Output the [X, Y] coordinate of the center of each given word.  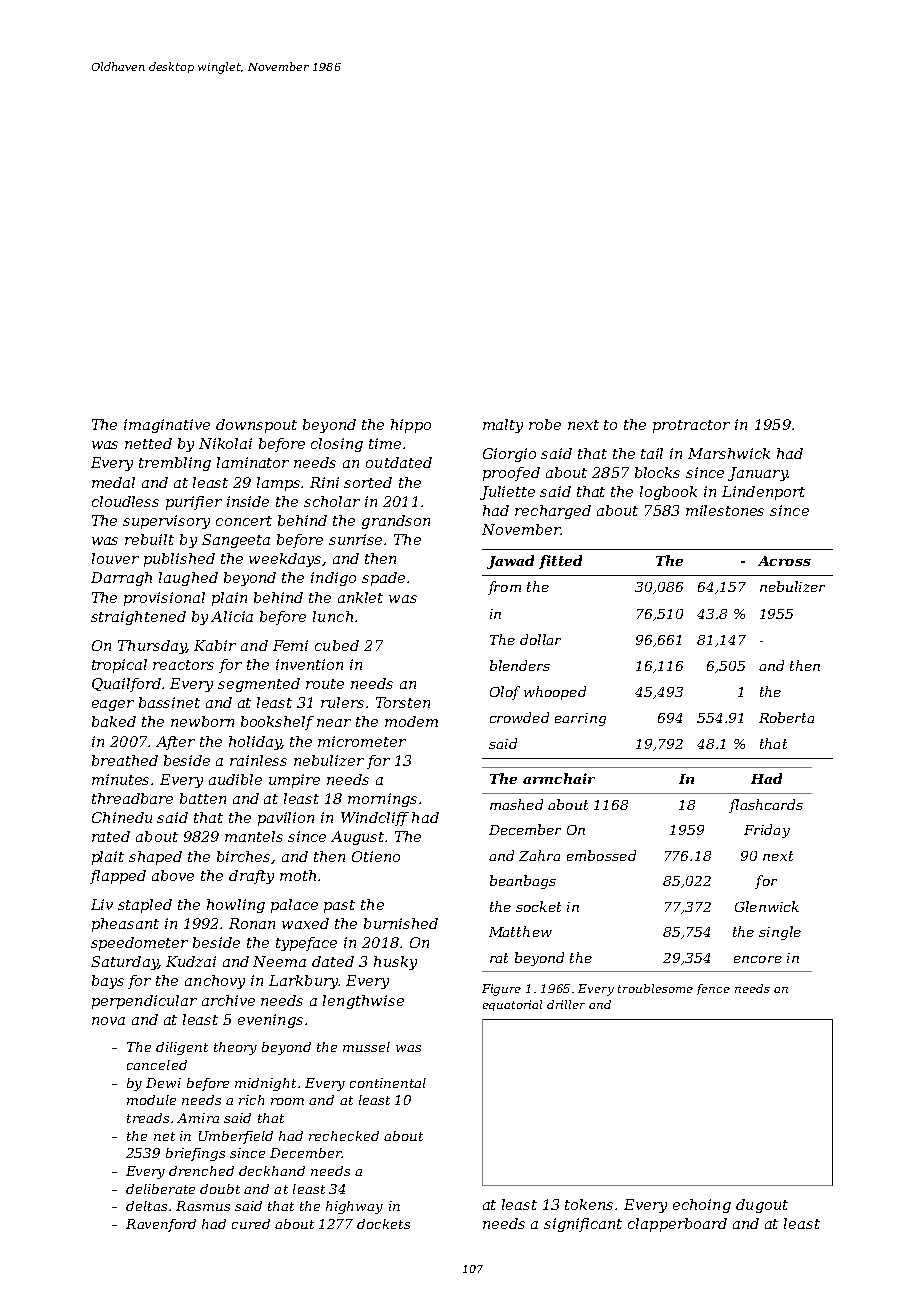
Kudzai [191, 961]
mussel [366, 1047]
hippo [411, 426]
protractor [691, 426]
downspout [256, 426]
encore [758, 959]
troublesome [655, 988]
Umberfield [236, 1137]
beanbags [523, 882]
